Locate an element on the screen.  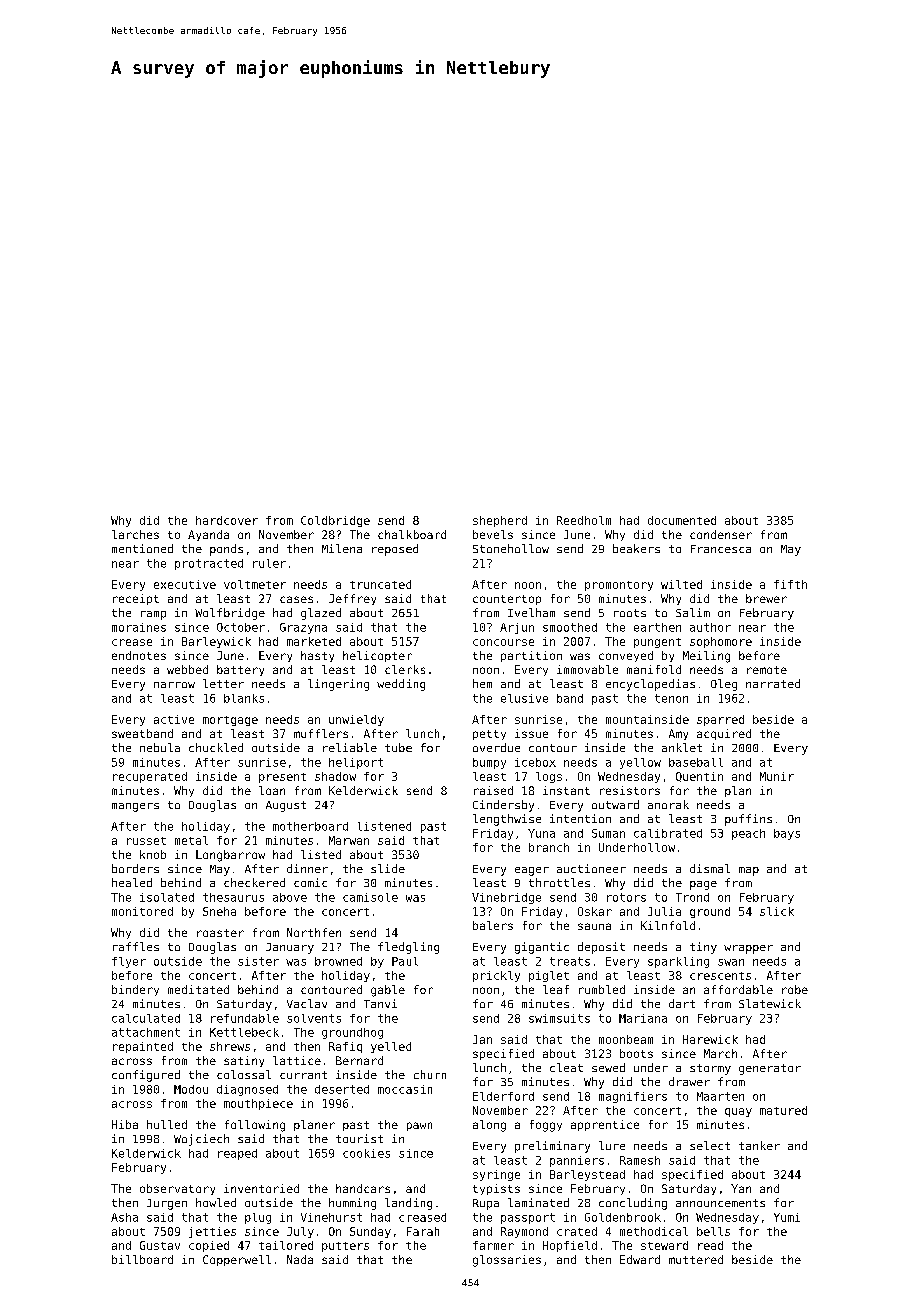
russet is located at coordinates (146, 841).
